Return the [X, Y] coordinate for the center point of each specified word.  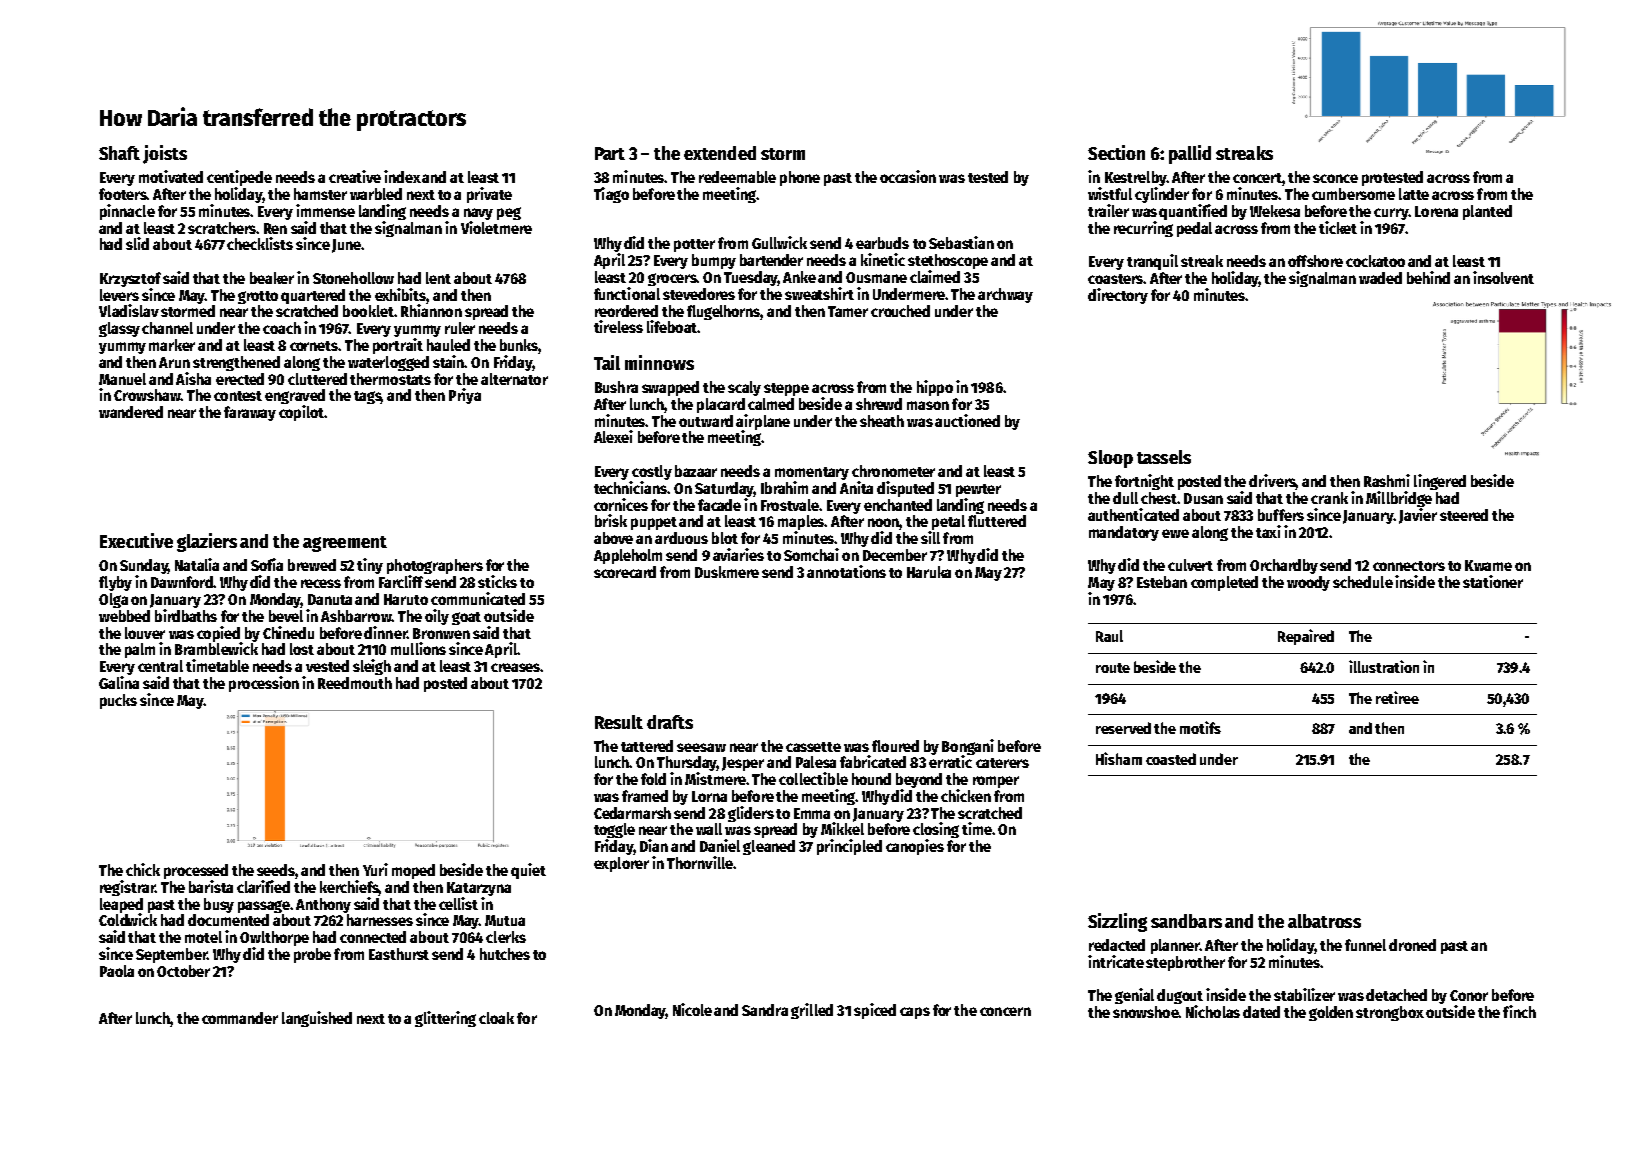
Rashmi [1387, 480]
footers [123, 194]
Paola [117, 971]
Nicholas [1213, 1011]
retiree [1397, 697]
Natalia [197, 564]
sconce [1335, 178]
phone [800, 178]
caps [915, 1013]
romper [996, 782]
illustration [1384, 666]
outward [706, 421]
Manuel [122, 379]
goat [466, 618]
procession [264, 684]
